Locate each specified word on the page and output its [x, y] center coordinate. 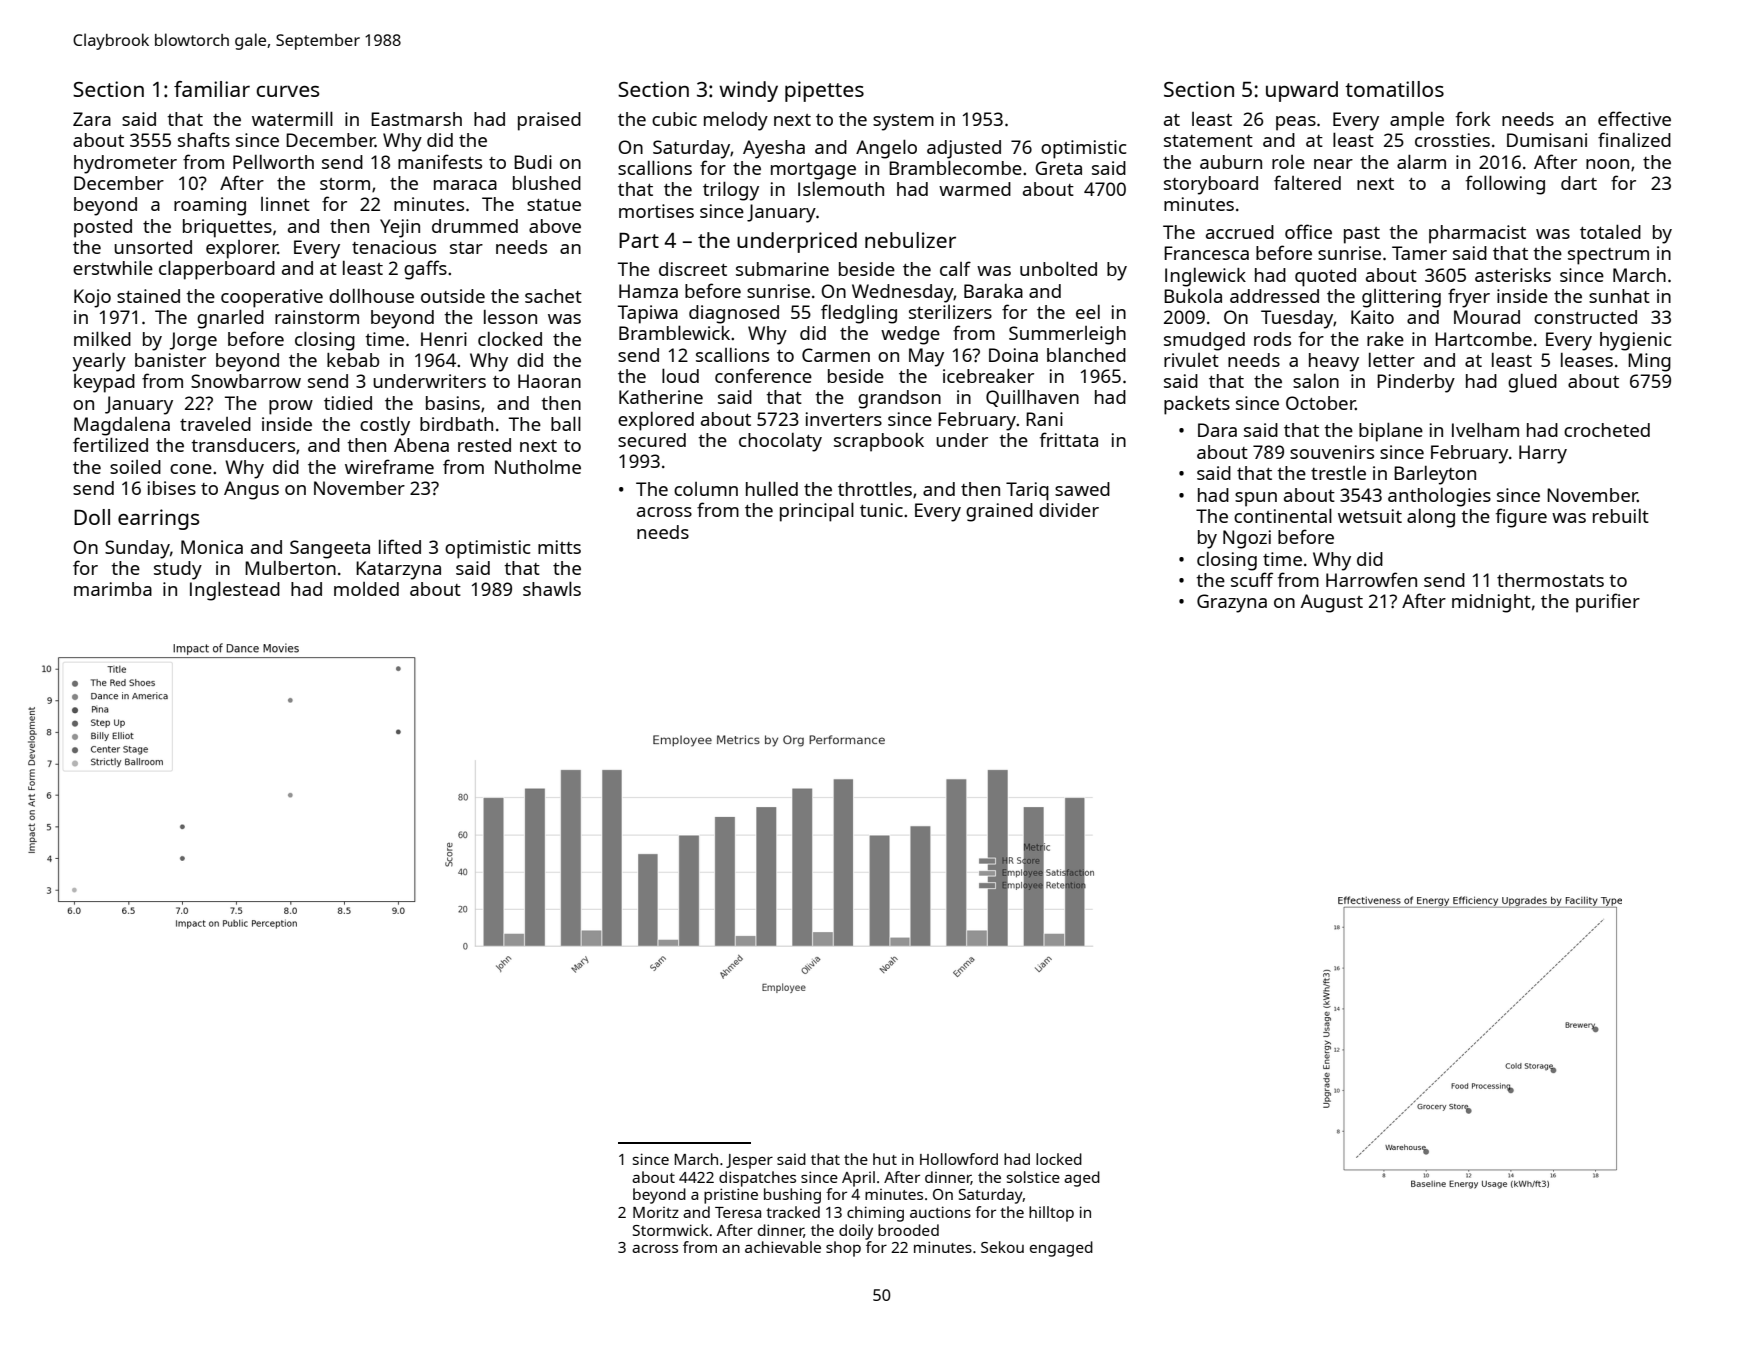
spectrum [1608, 256]
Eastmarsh [416, 119]
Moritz [656, 1212]
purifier [1608, 603]
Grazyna [1232, 603]
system [903, 122]
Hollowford [959, 1159]
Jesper [749, 1161]
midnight [1491, 603]
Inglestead [235, 591]
